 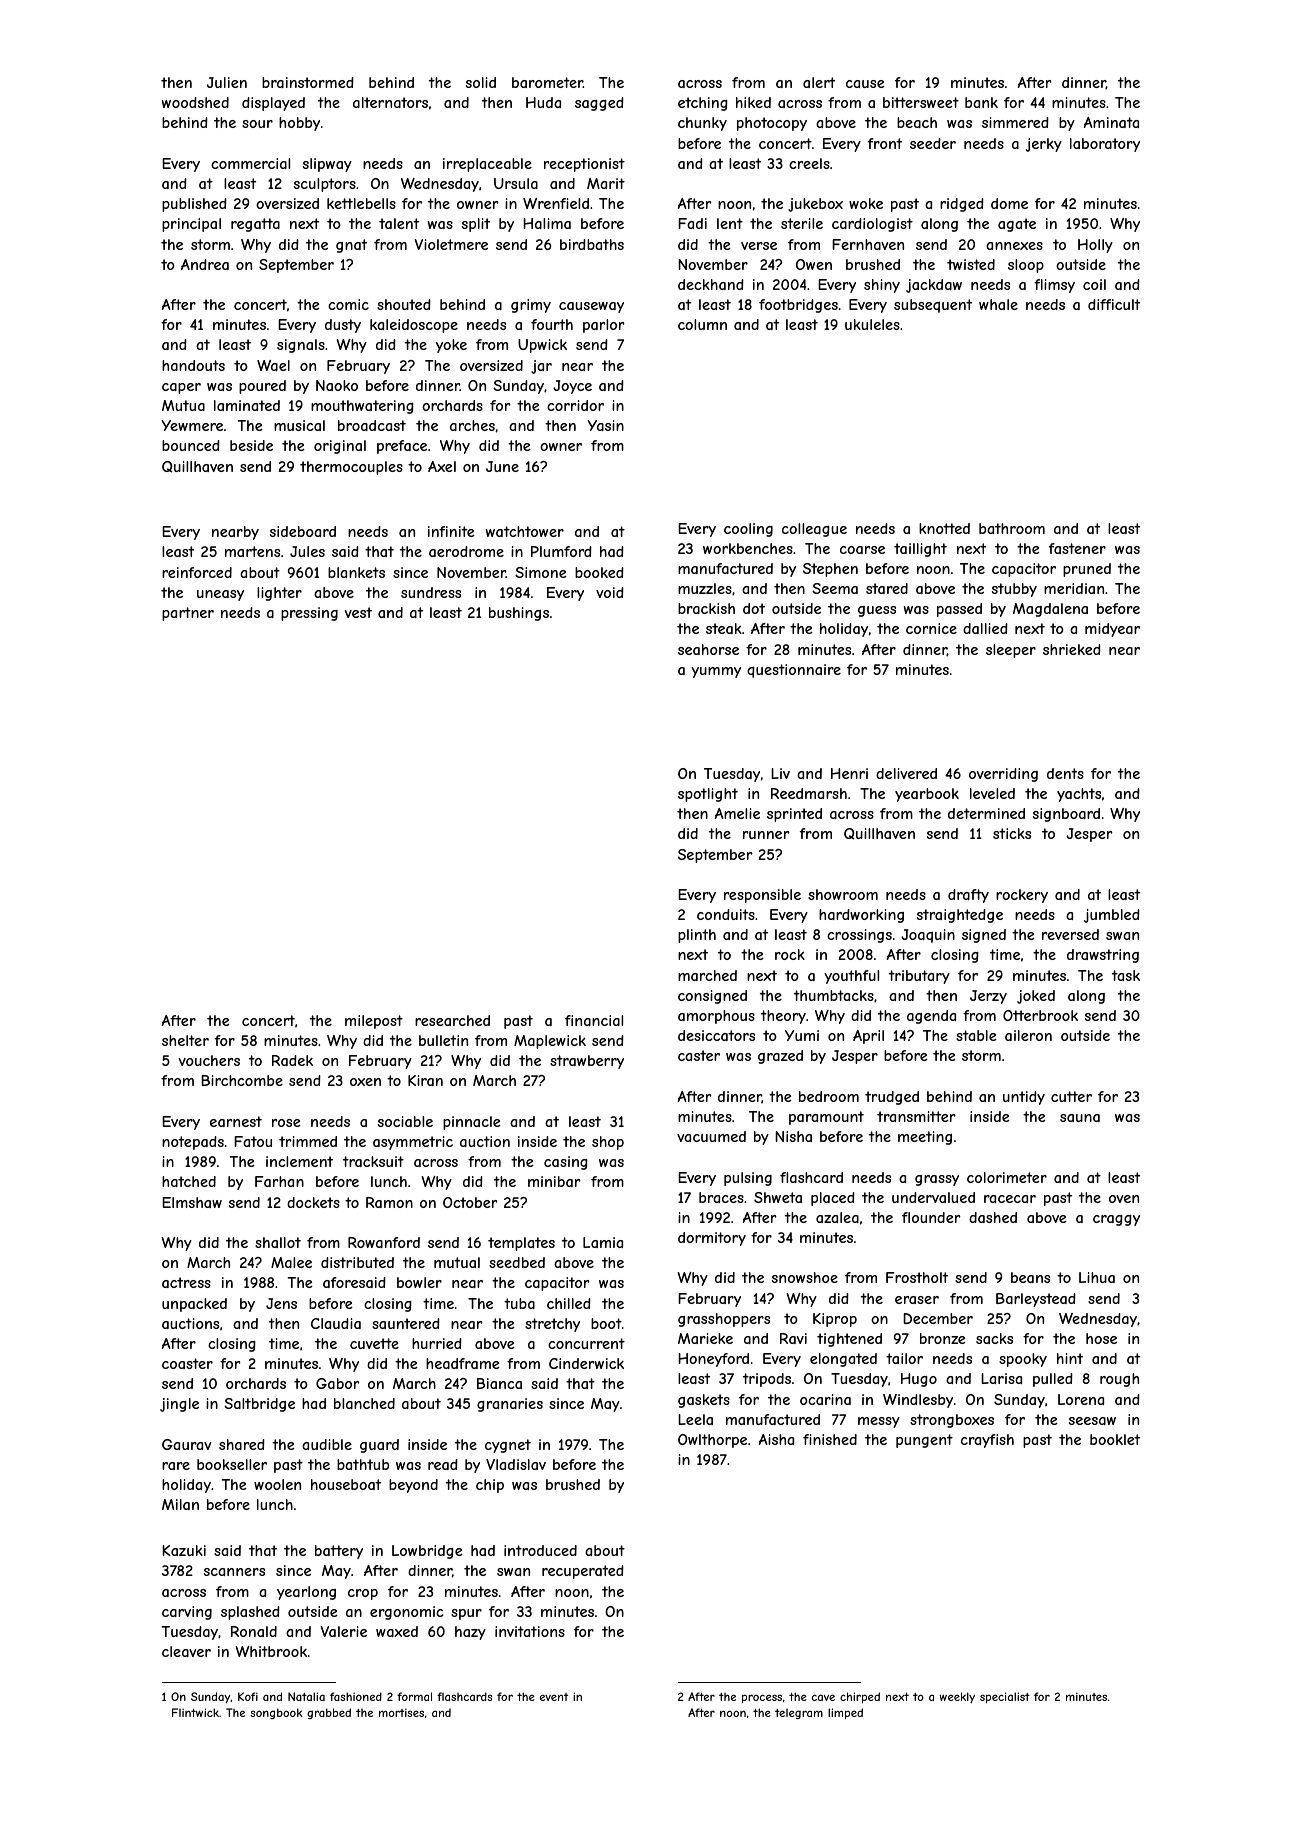 What do you see at coordinates (343, 326) in the page?
I see `dusty` at bounding box center [343, 326].
